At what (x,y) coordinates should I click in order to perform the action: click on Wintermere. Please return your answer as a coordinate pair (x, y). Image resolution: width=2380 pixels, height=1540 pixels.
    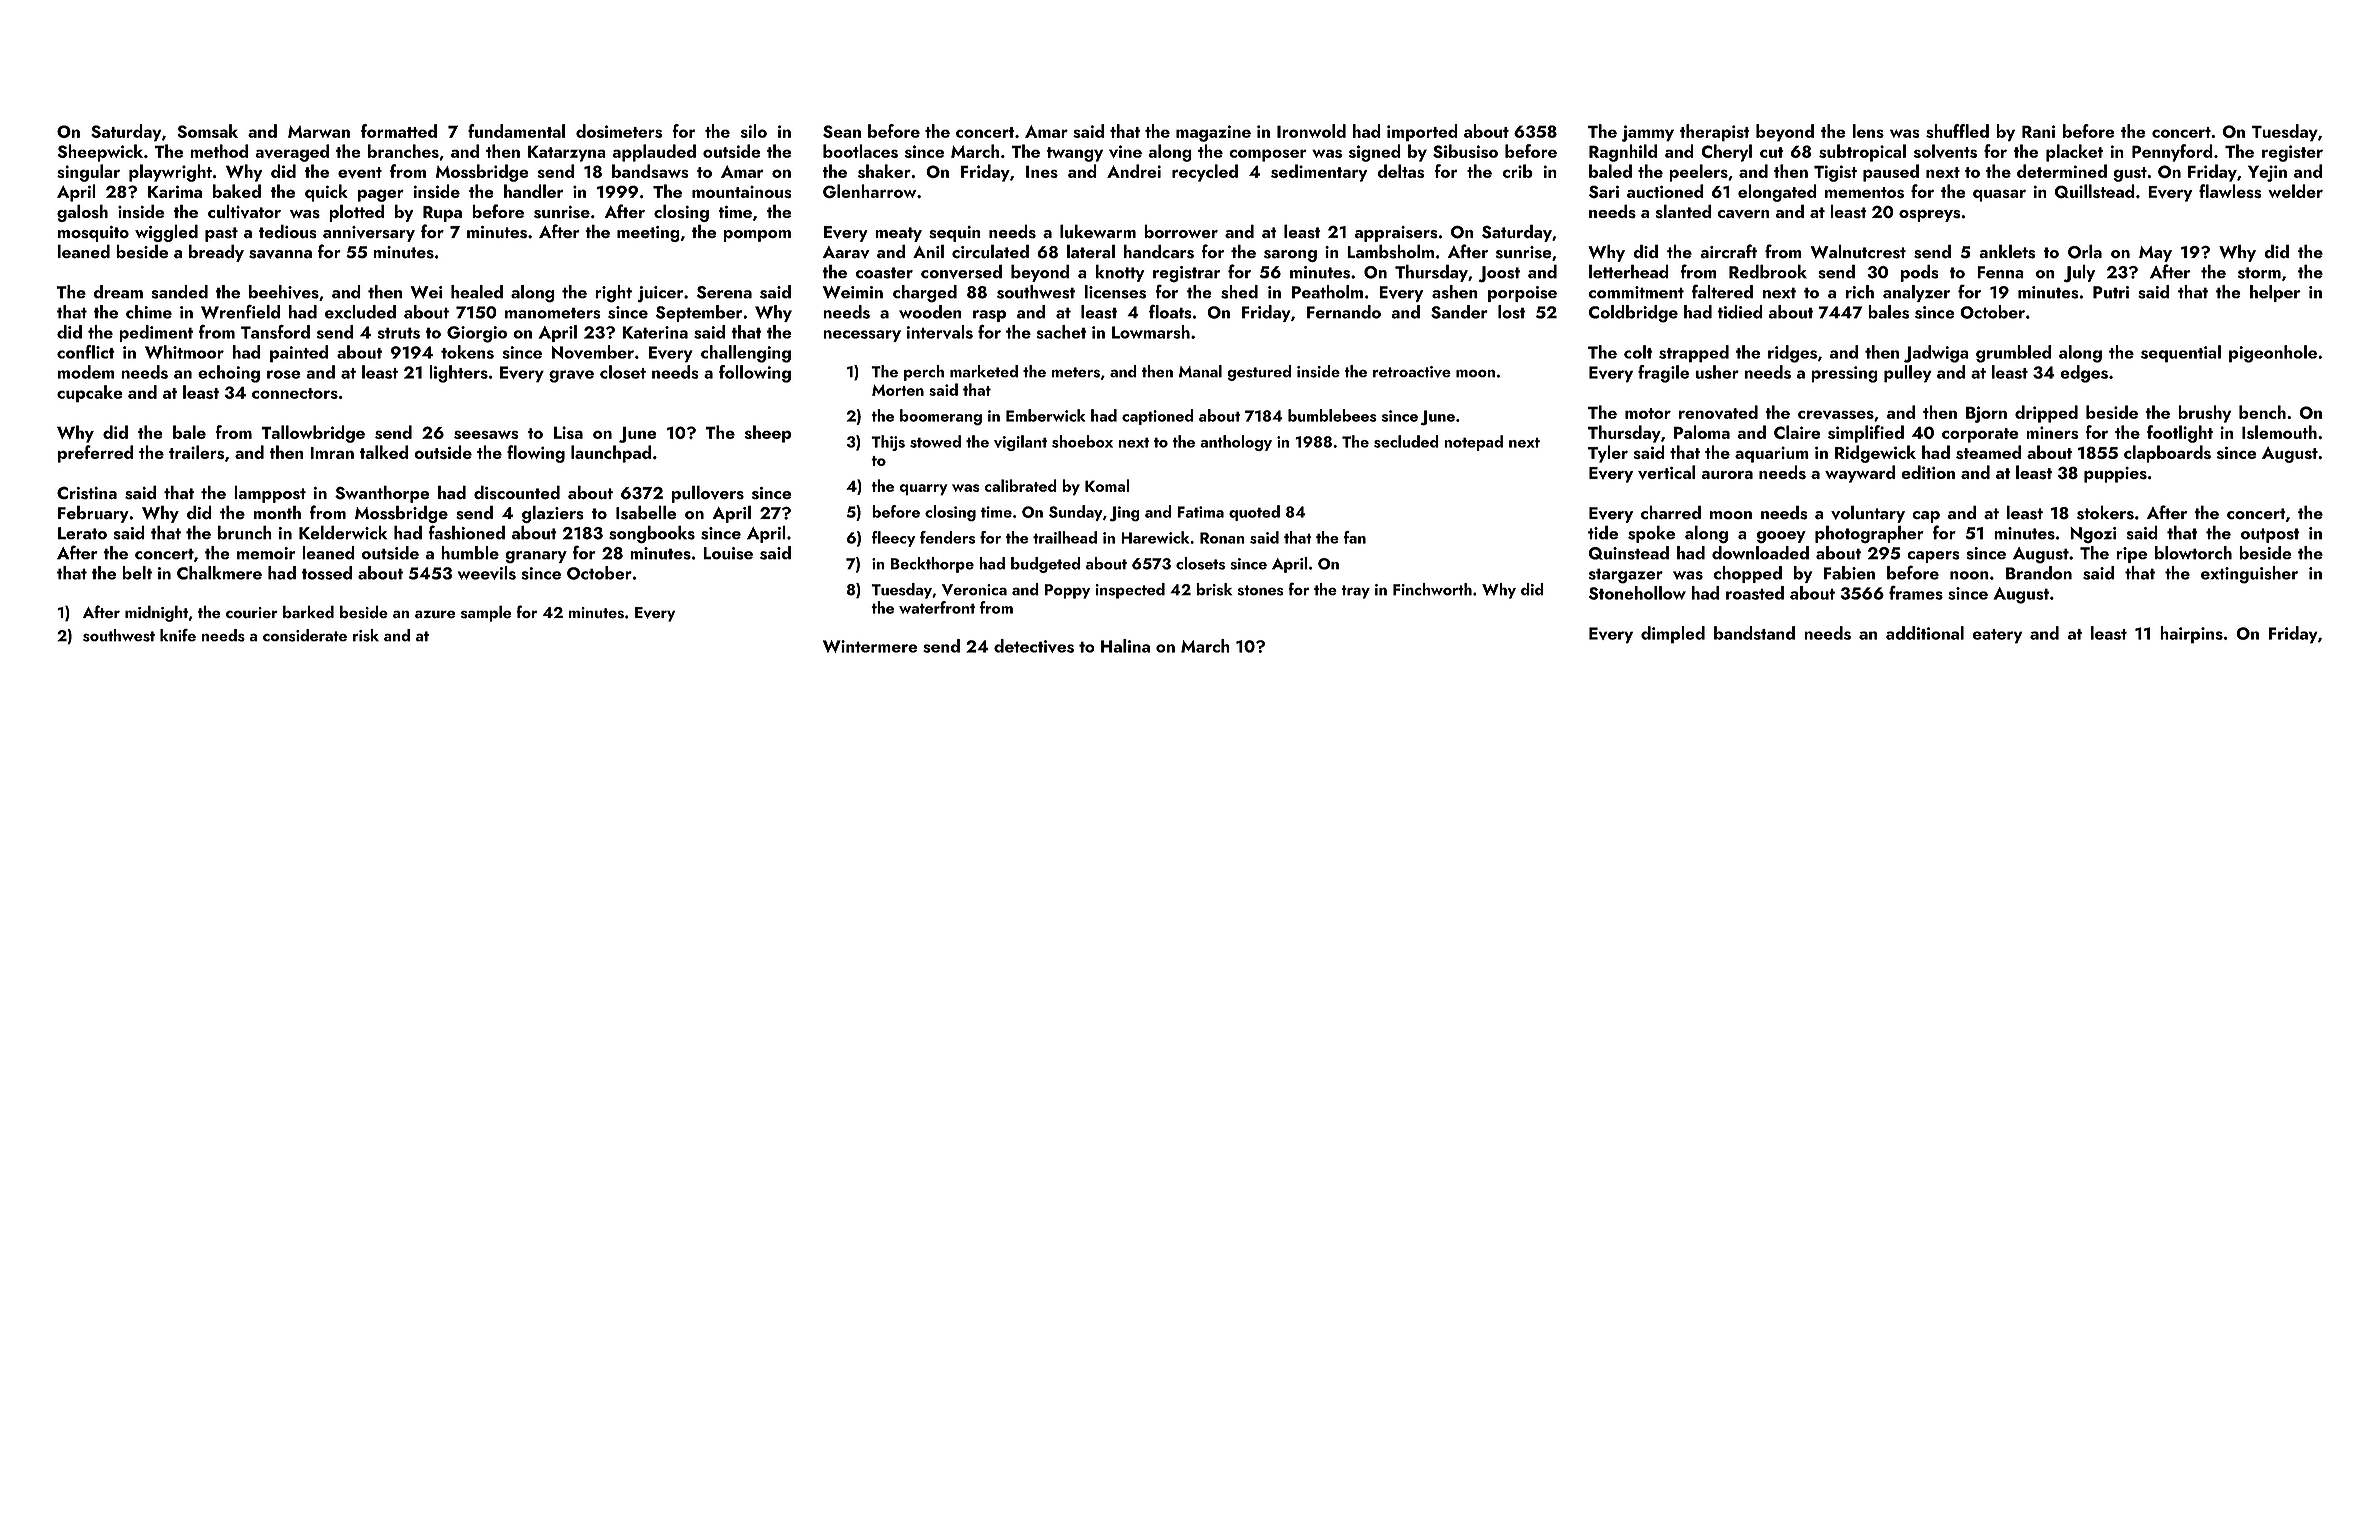
    Looking at the image, I should click on (870, 646).
